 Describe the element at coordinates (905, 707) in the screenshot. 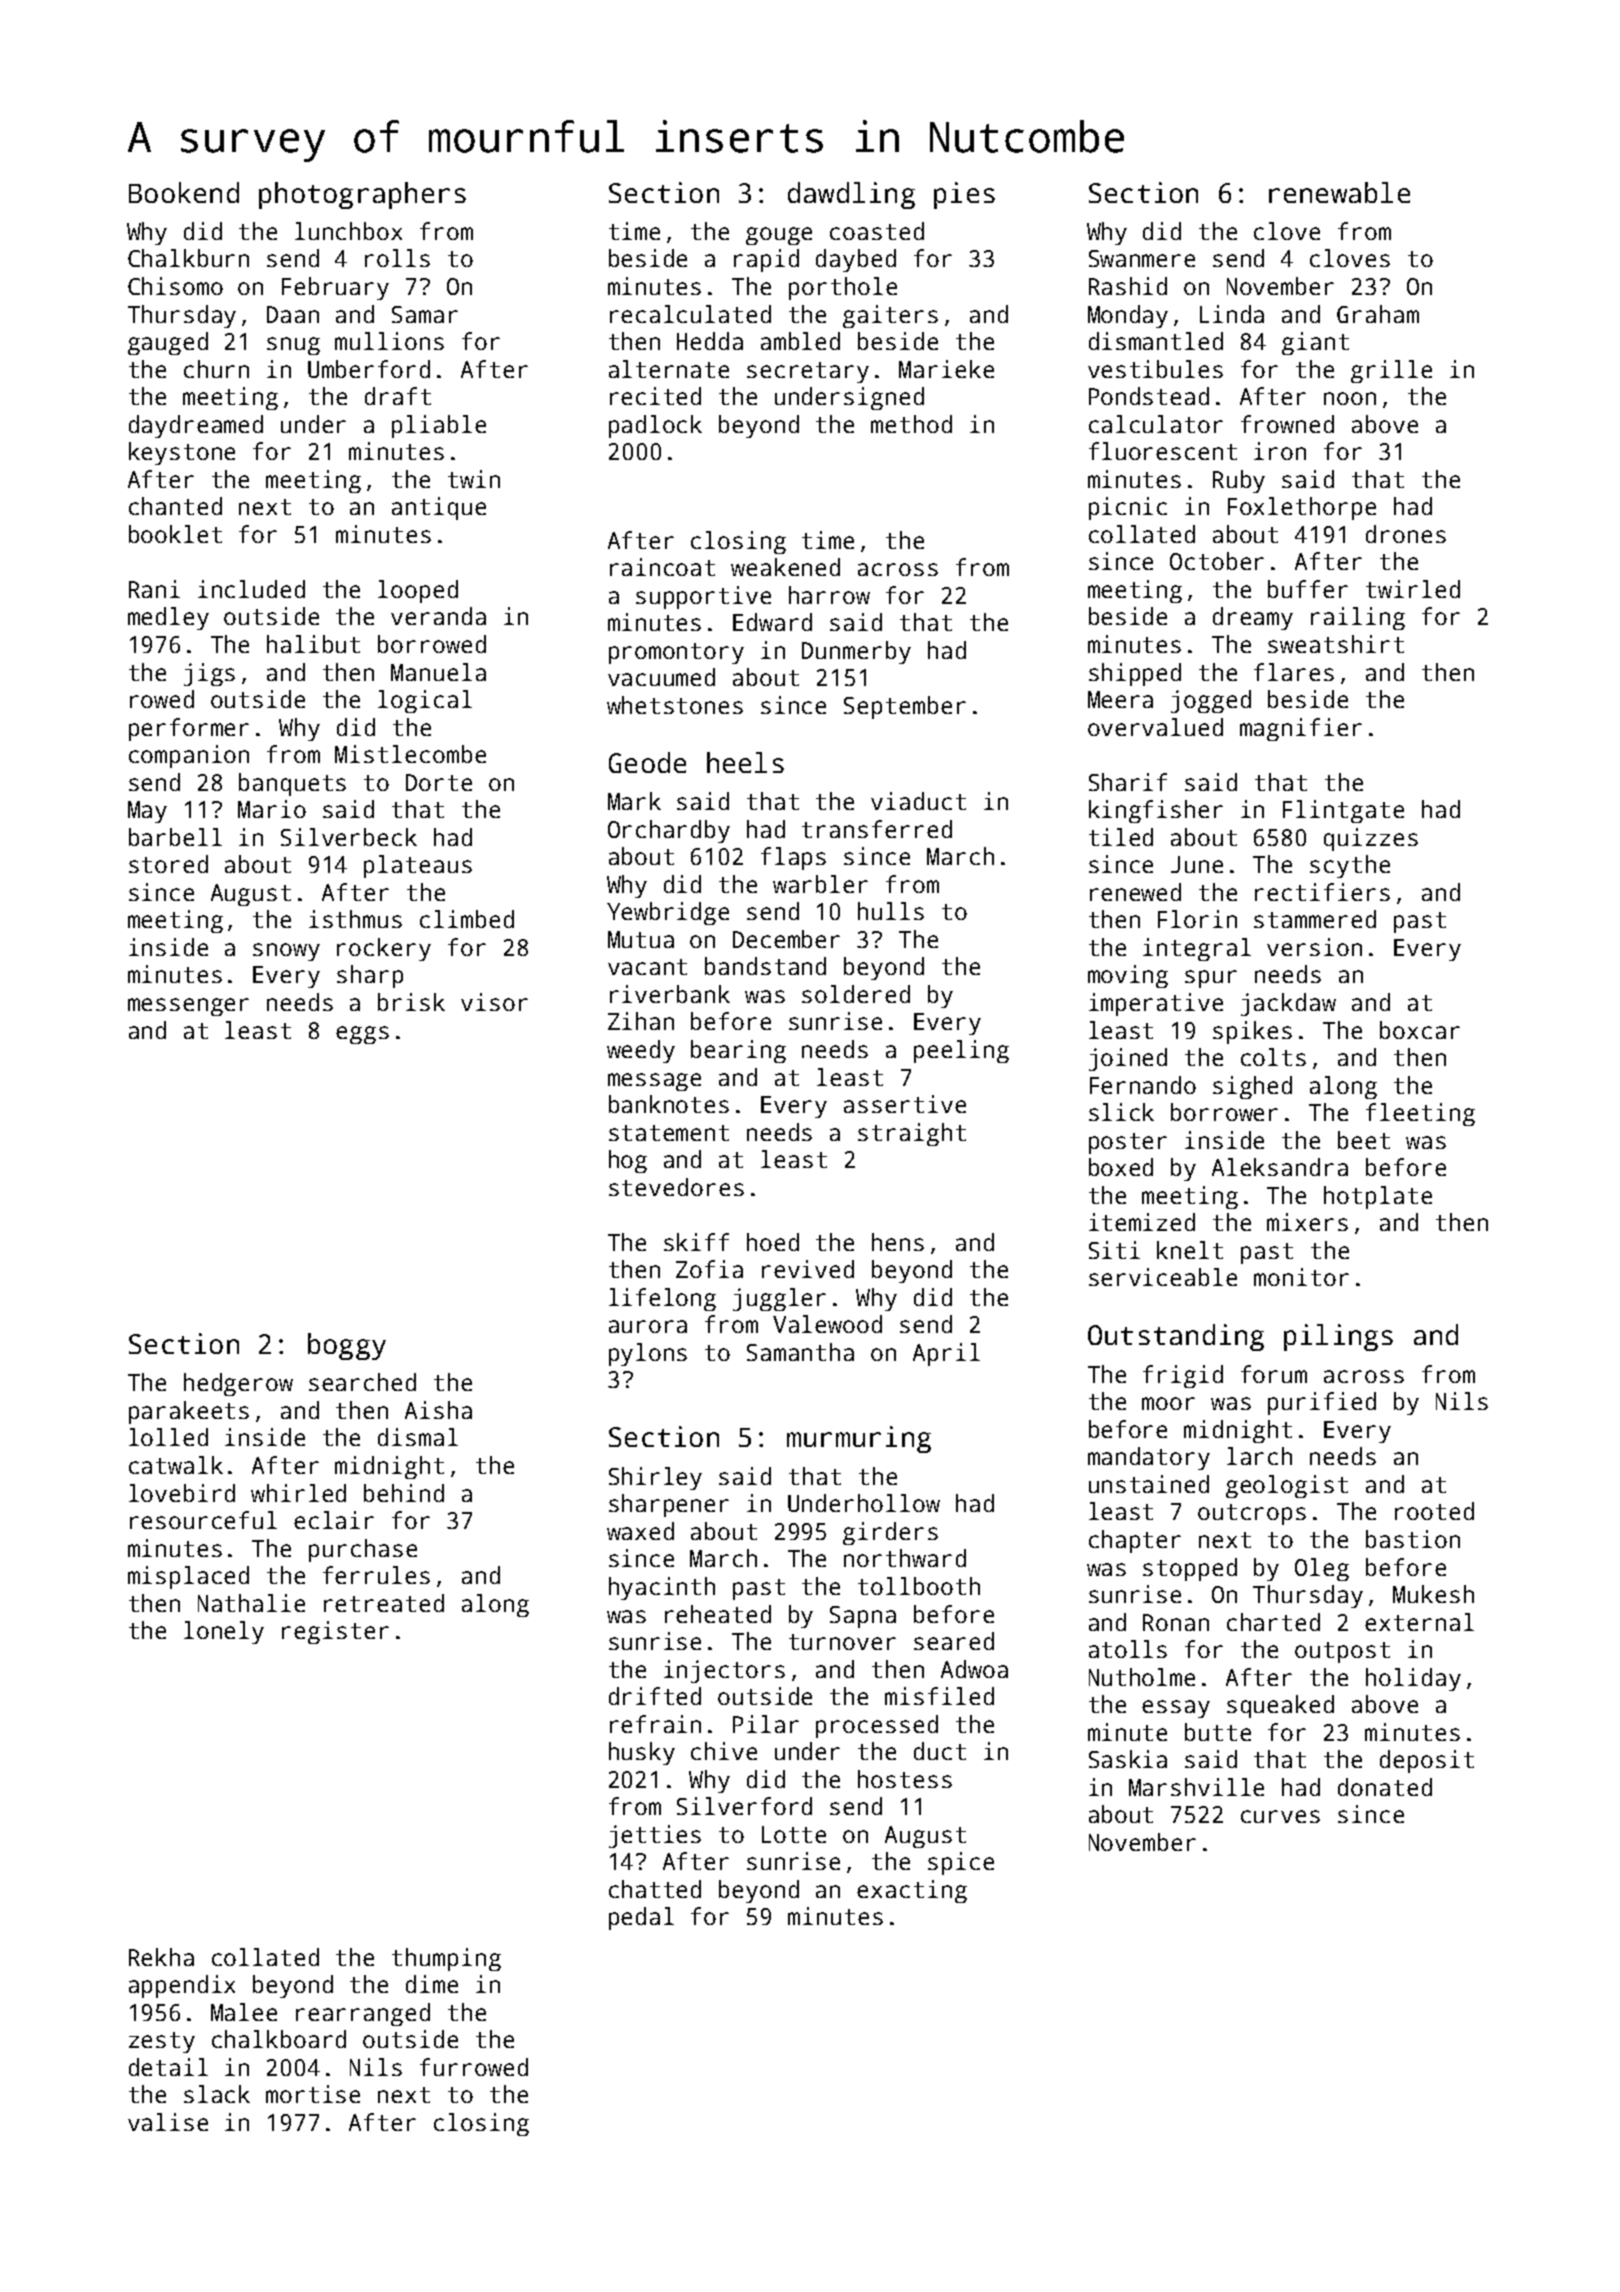

I see `September` at that location.
